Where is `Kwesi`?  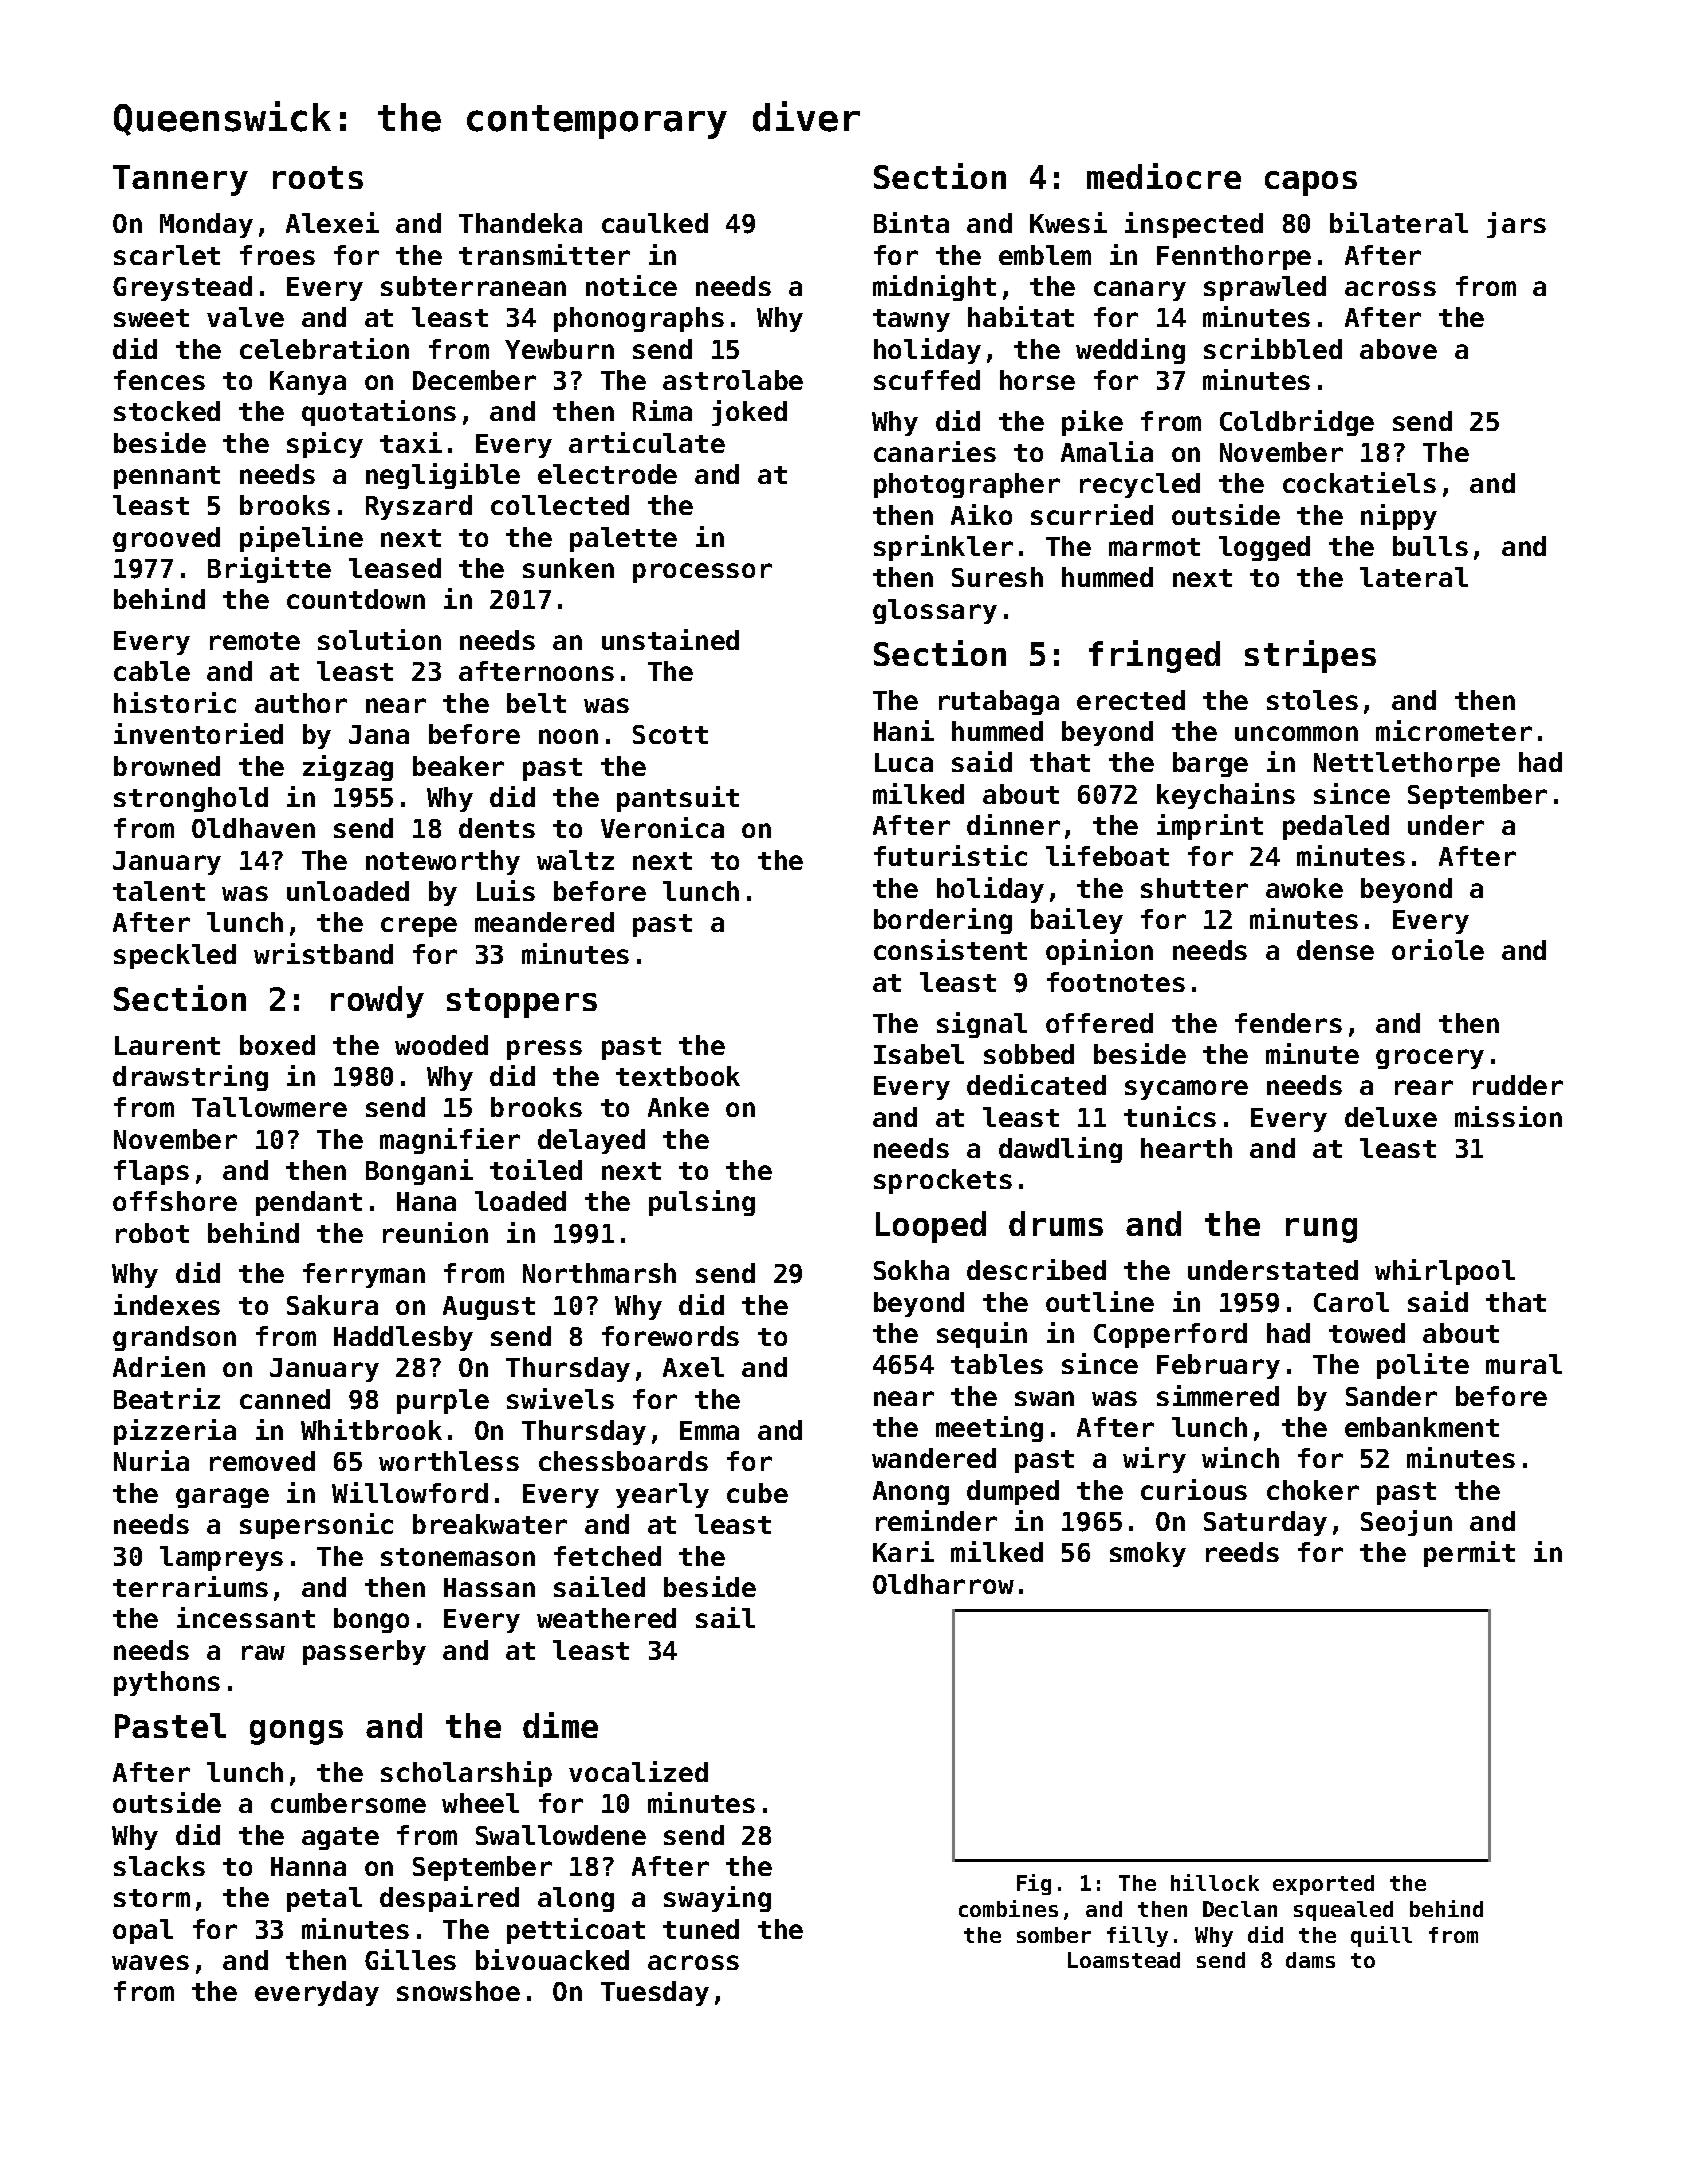
Kwesi is located at coordinates (1068, 222).
